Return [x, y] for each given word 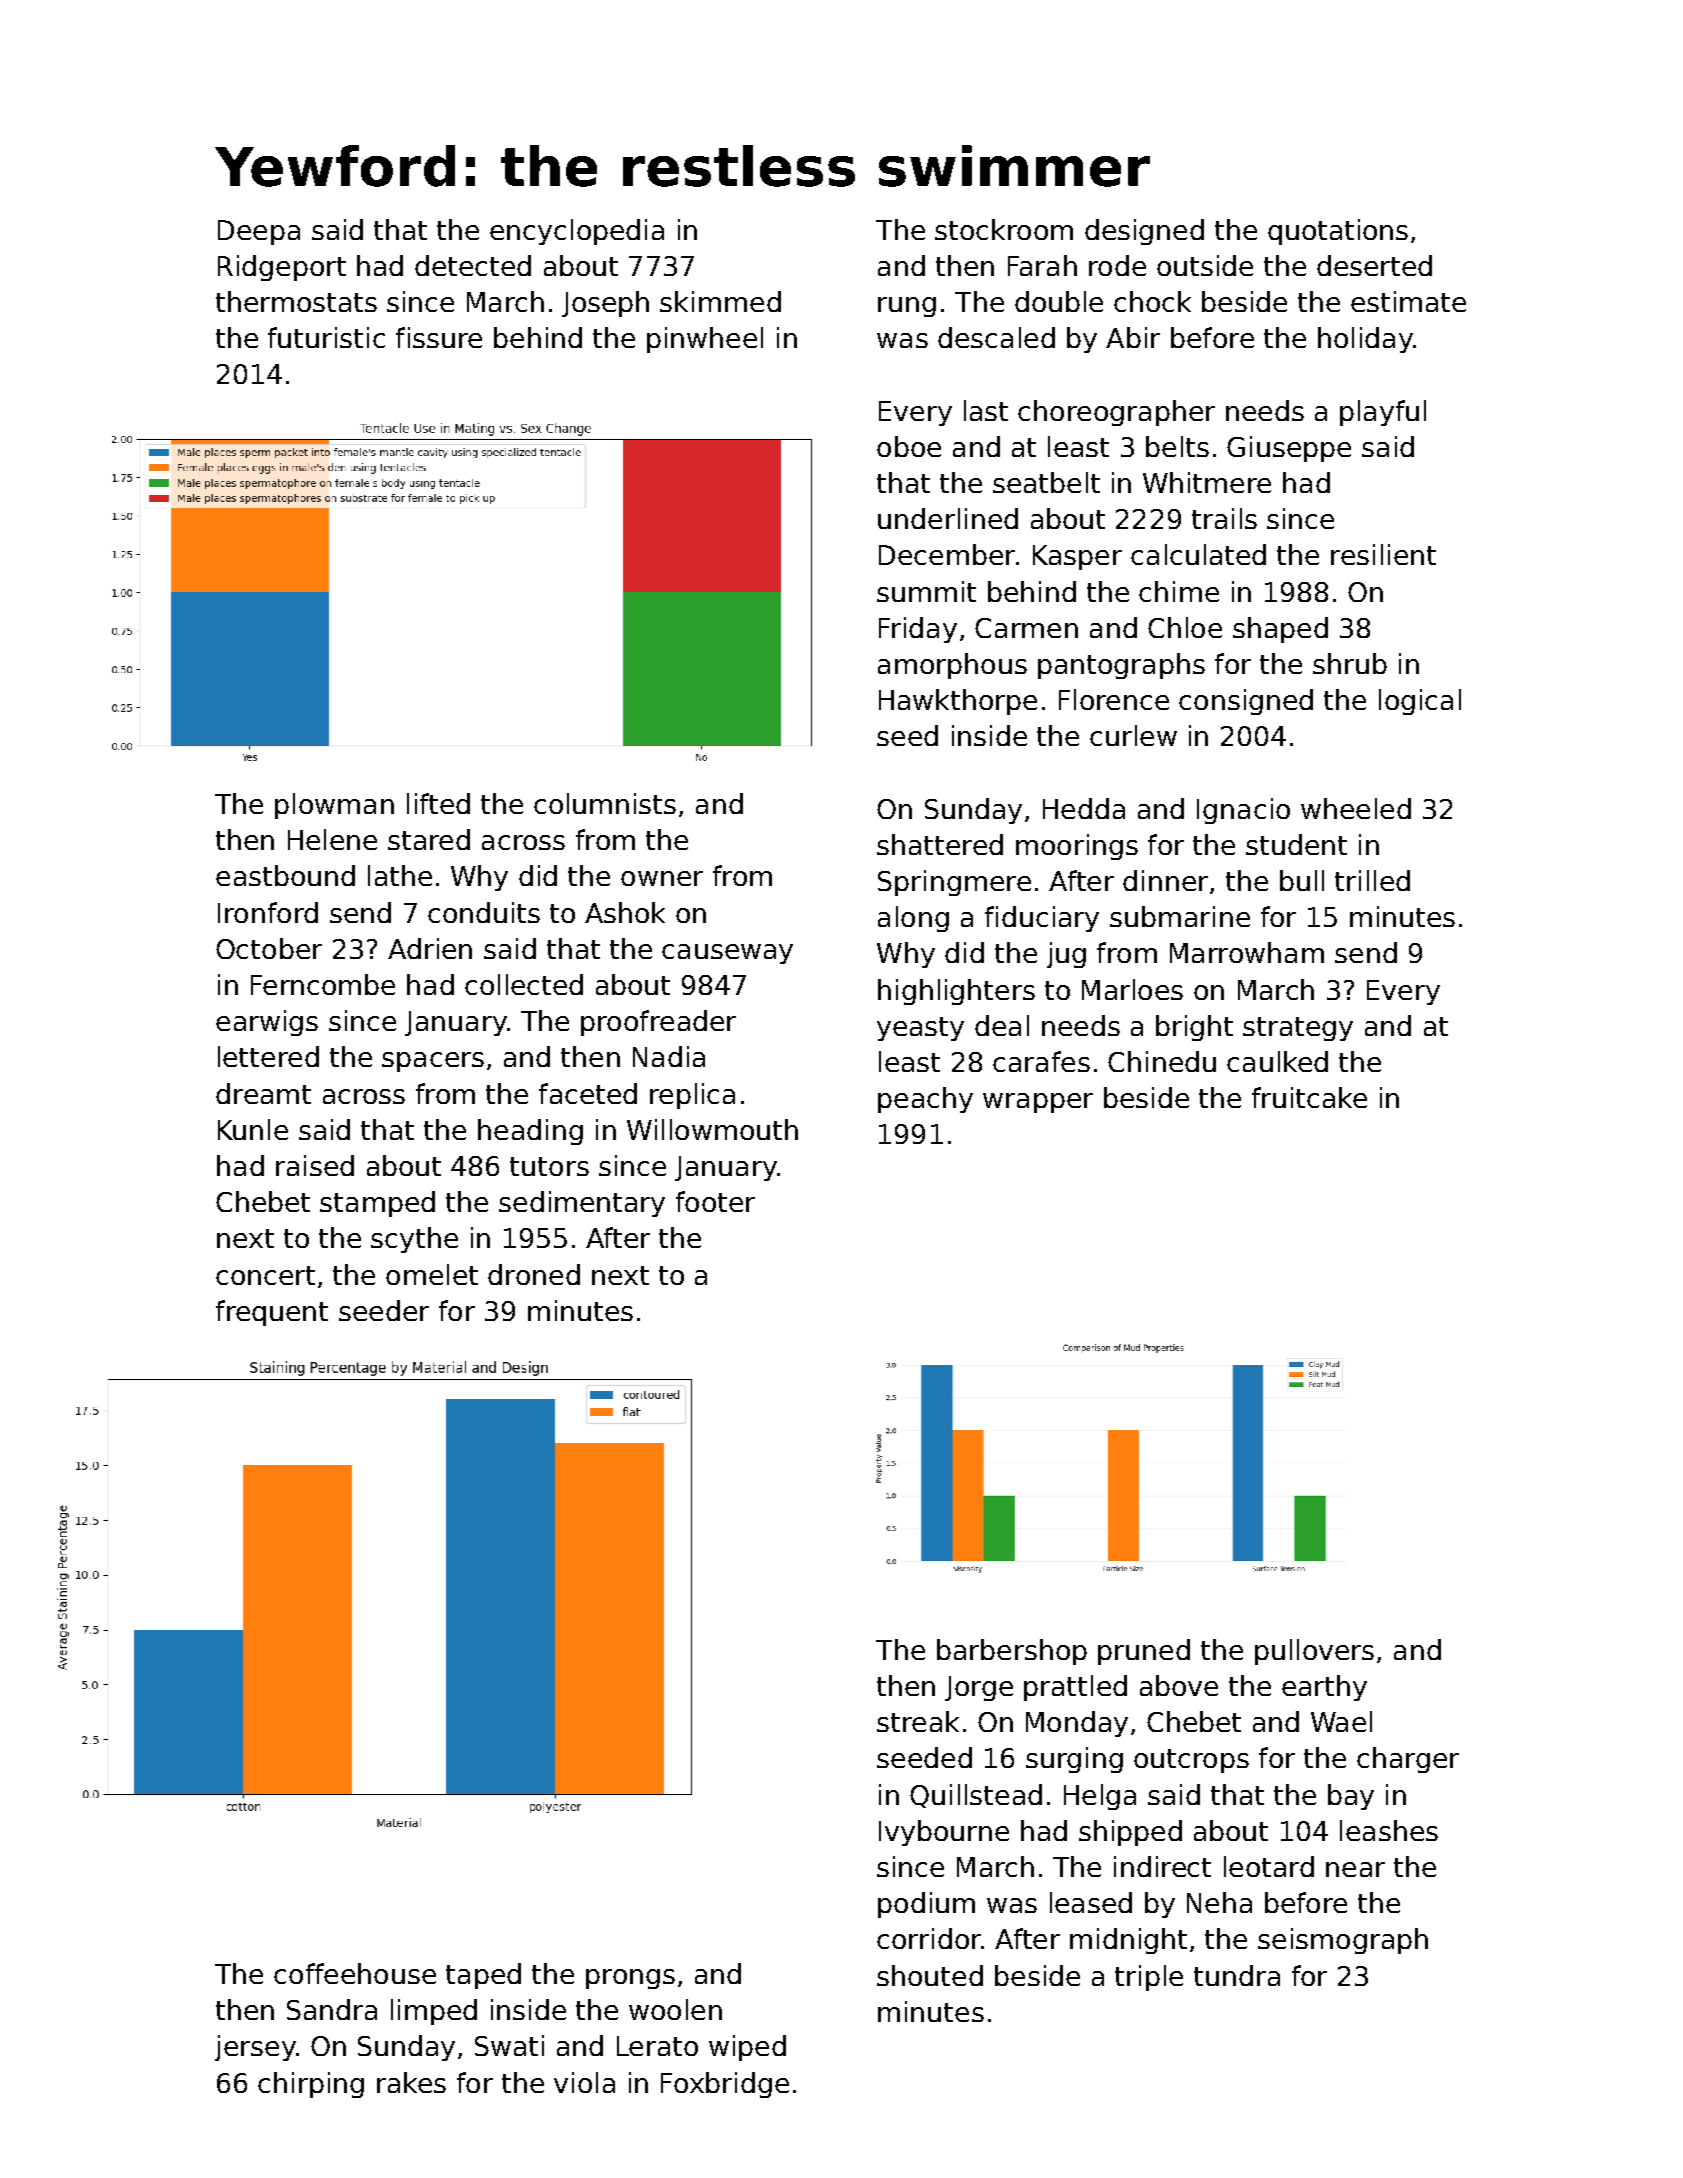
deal [1002, 1025]
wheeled [1356, 808]
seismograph [1343, 1941]
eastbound [285, 875]
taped [483, 1976]
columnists [605, 803]
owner [662, 878]
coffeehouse [355, 1973]
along [913, 919]
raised [315, 1165]
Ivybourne [944, 1833]
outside [1205, 265]
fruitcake [1309, 1097]
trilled [1372, 880]
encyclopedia [577, 232]
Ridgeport [282, 268]
